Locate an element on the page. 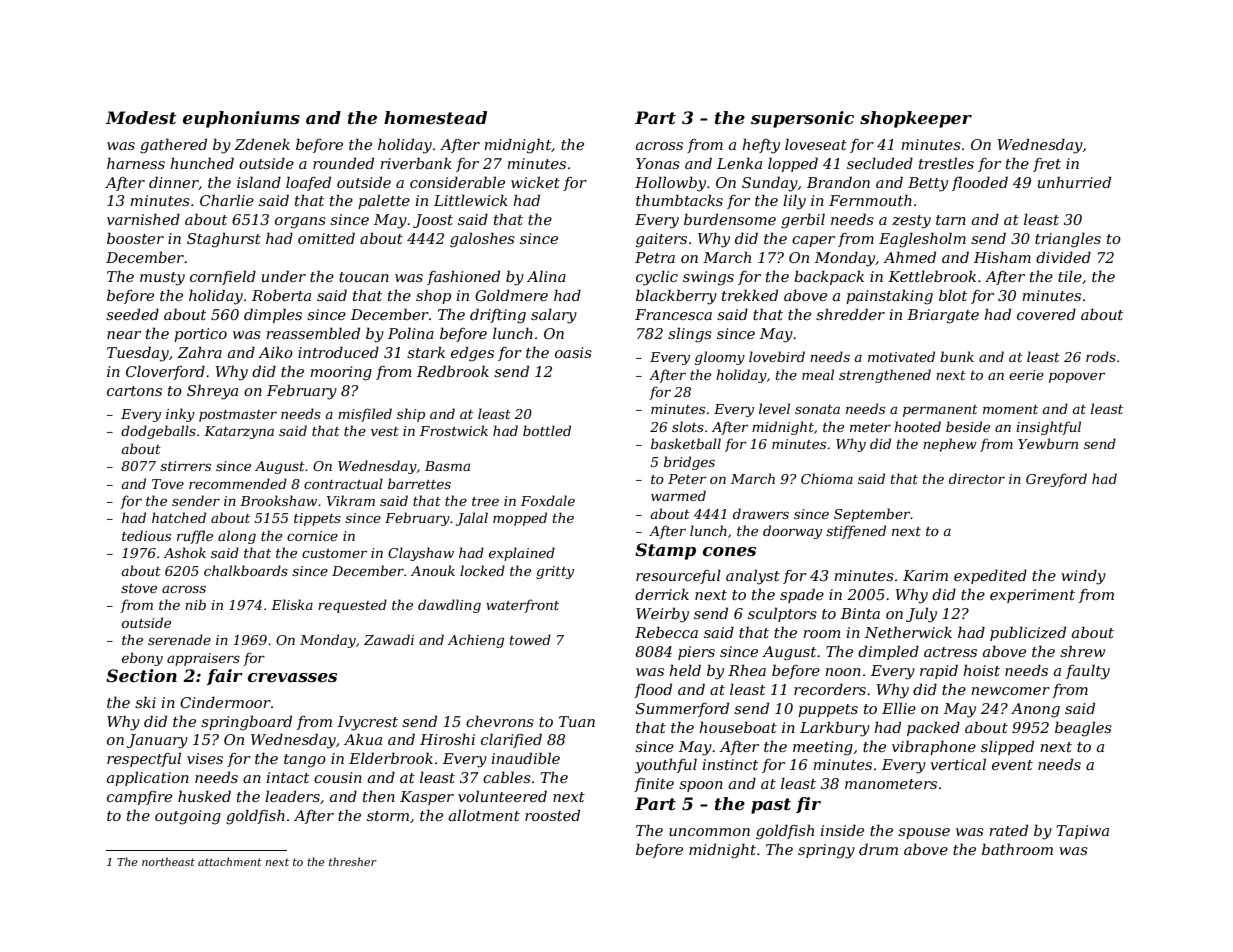  euphoniums is located at coordinates (241, 119).
